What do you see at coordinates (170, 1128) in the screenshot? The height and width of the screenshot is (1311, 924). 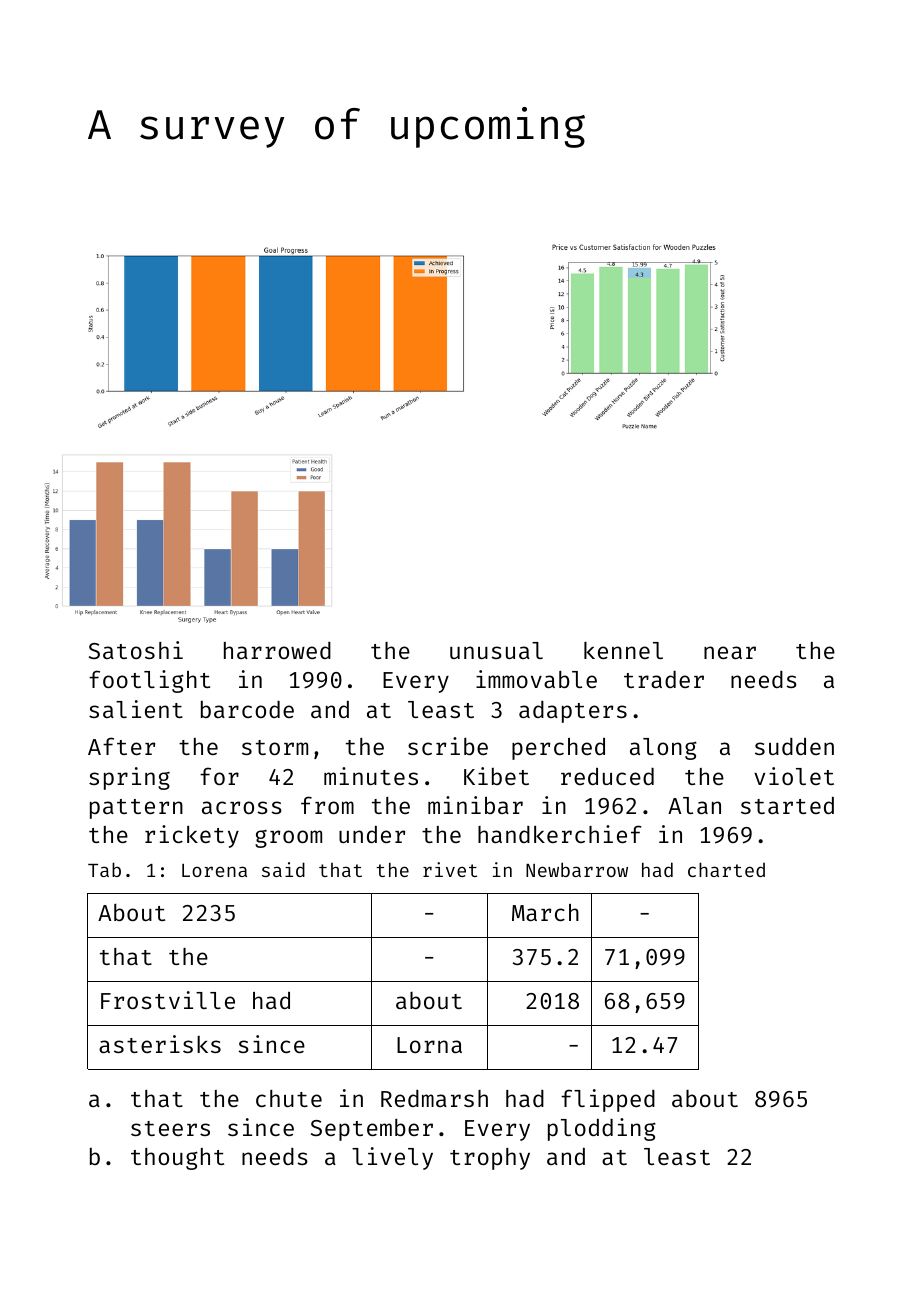 I see `steers` at bounding box center [170, 1128].
